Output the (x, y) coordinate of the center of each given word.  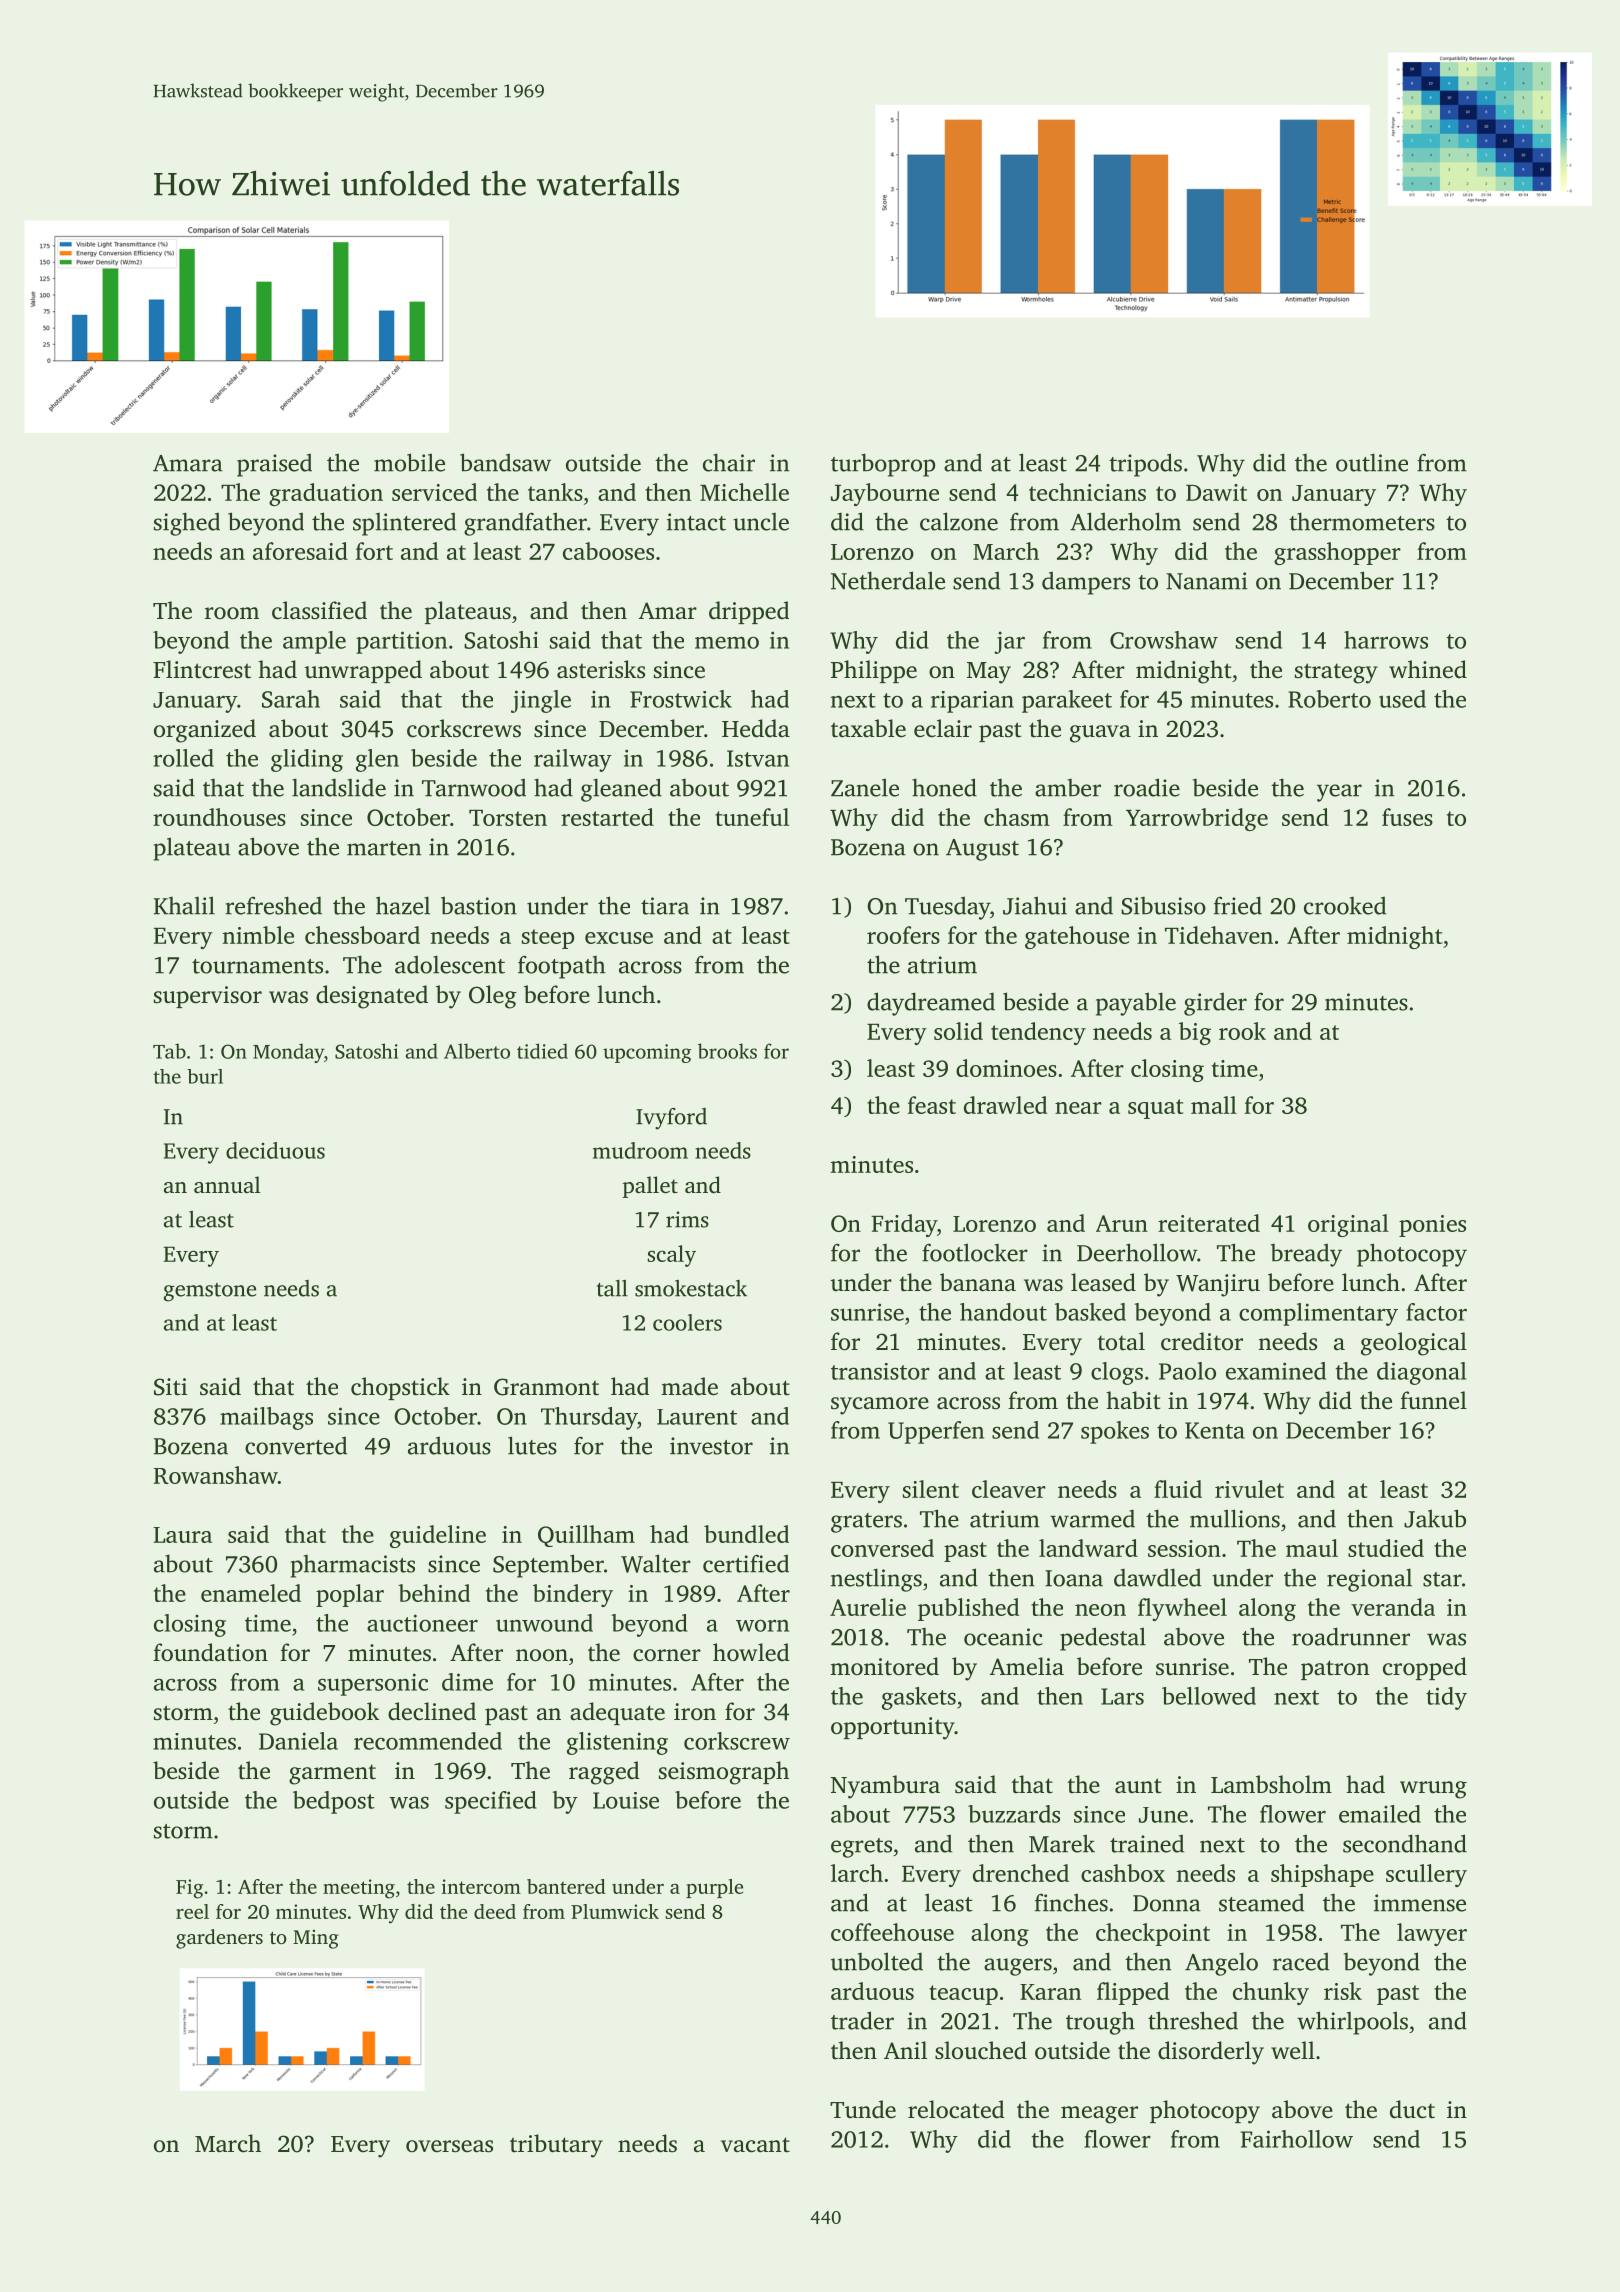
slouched (981, 2050)
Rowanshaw (216, 1475)
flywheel (1182, 1609)
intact (696, 522)
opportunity (893, 1728)
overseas (449, 2146)
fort (374, 551)
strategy (1336, 673)
